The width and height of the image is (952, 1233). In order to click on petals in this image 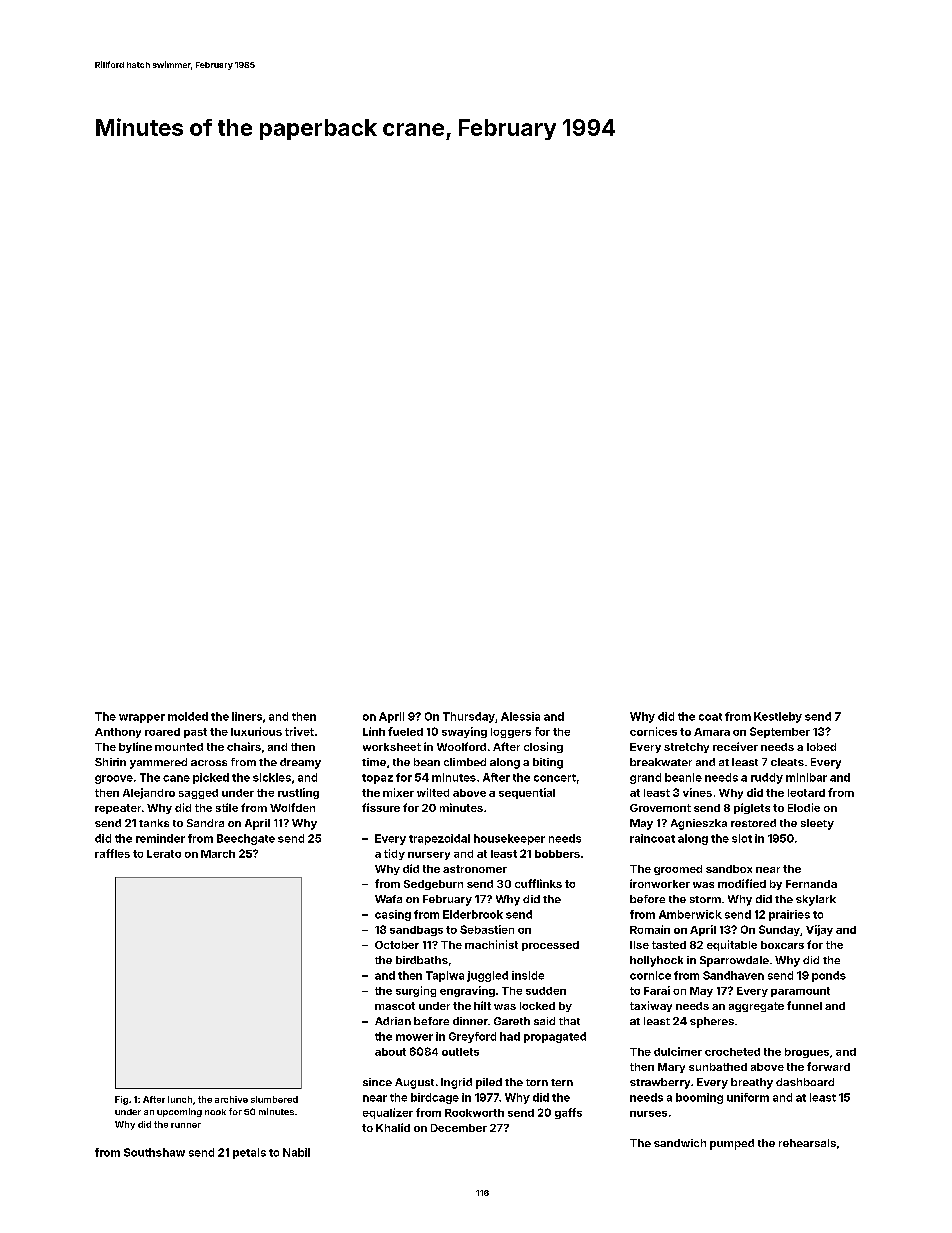, I will do `click(249, 1153)`.
